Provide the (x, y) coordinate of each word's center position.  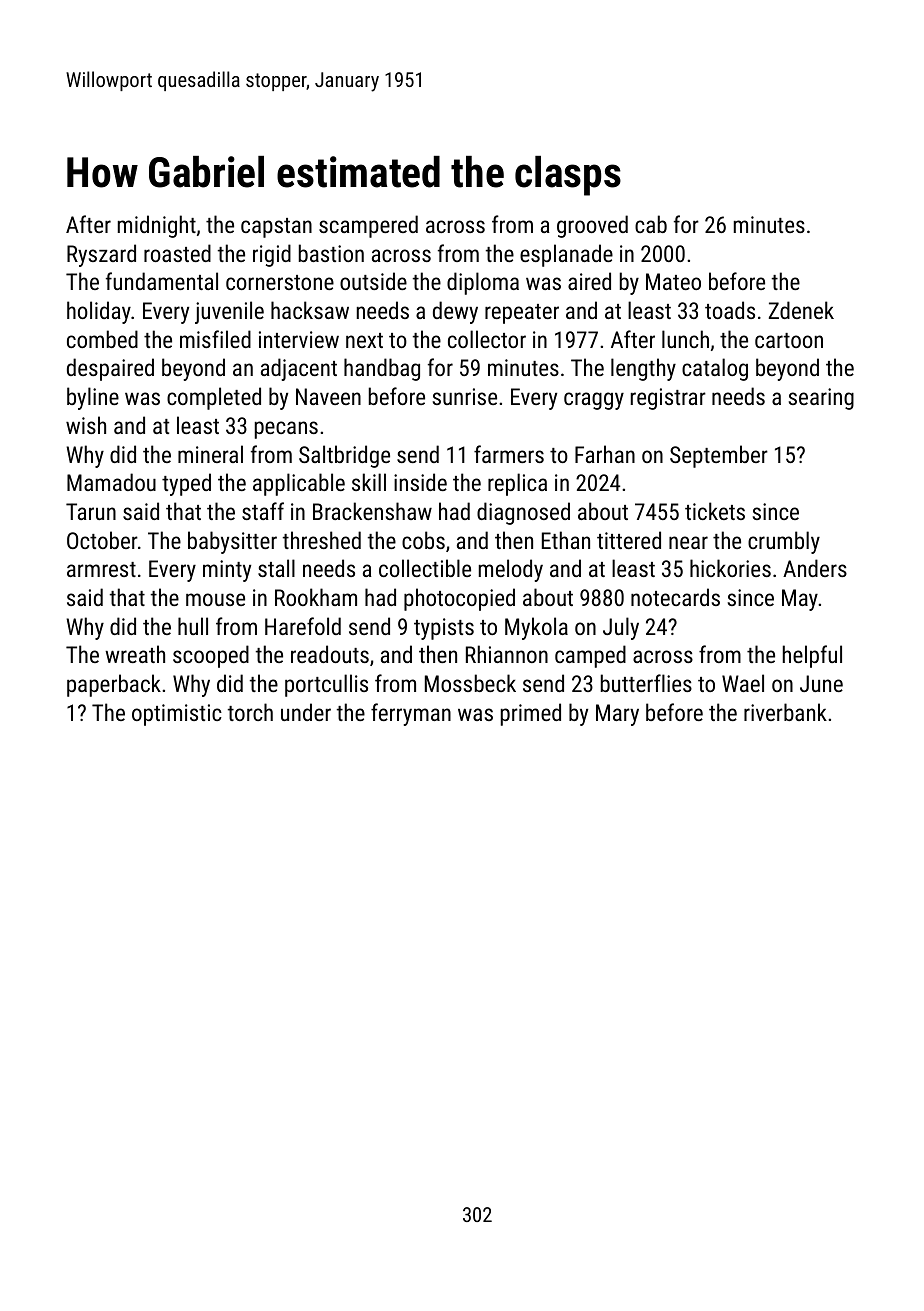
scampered (368, 226)
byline (93, 398)
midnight (157, 226)
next (364, 340)
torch (250, 712)
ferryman (411, 714)
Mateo (673, 281)
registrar (668, 399)
